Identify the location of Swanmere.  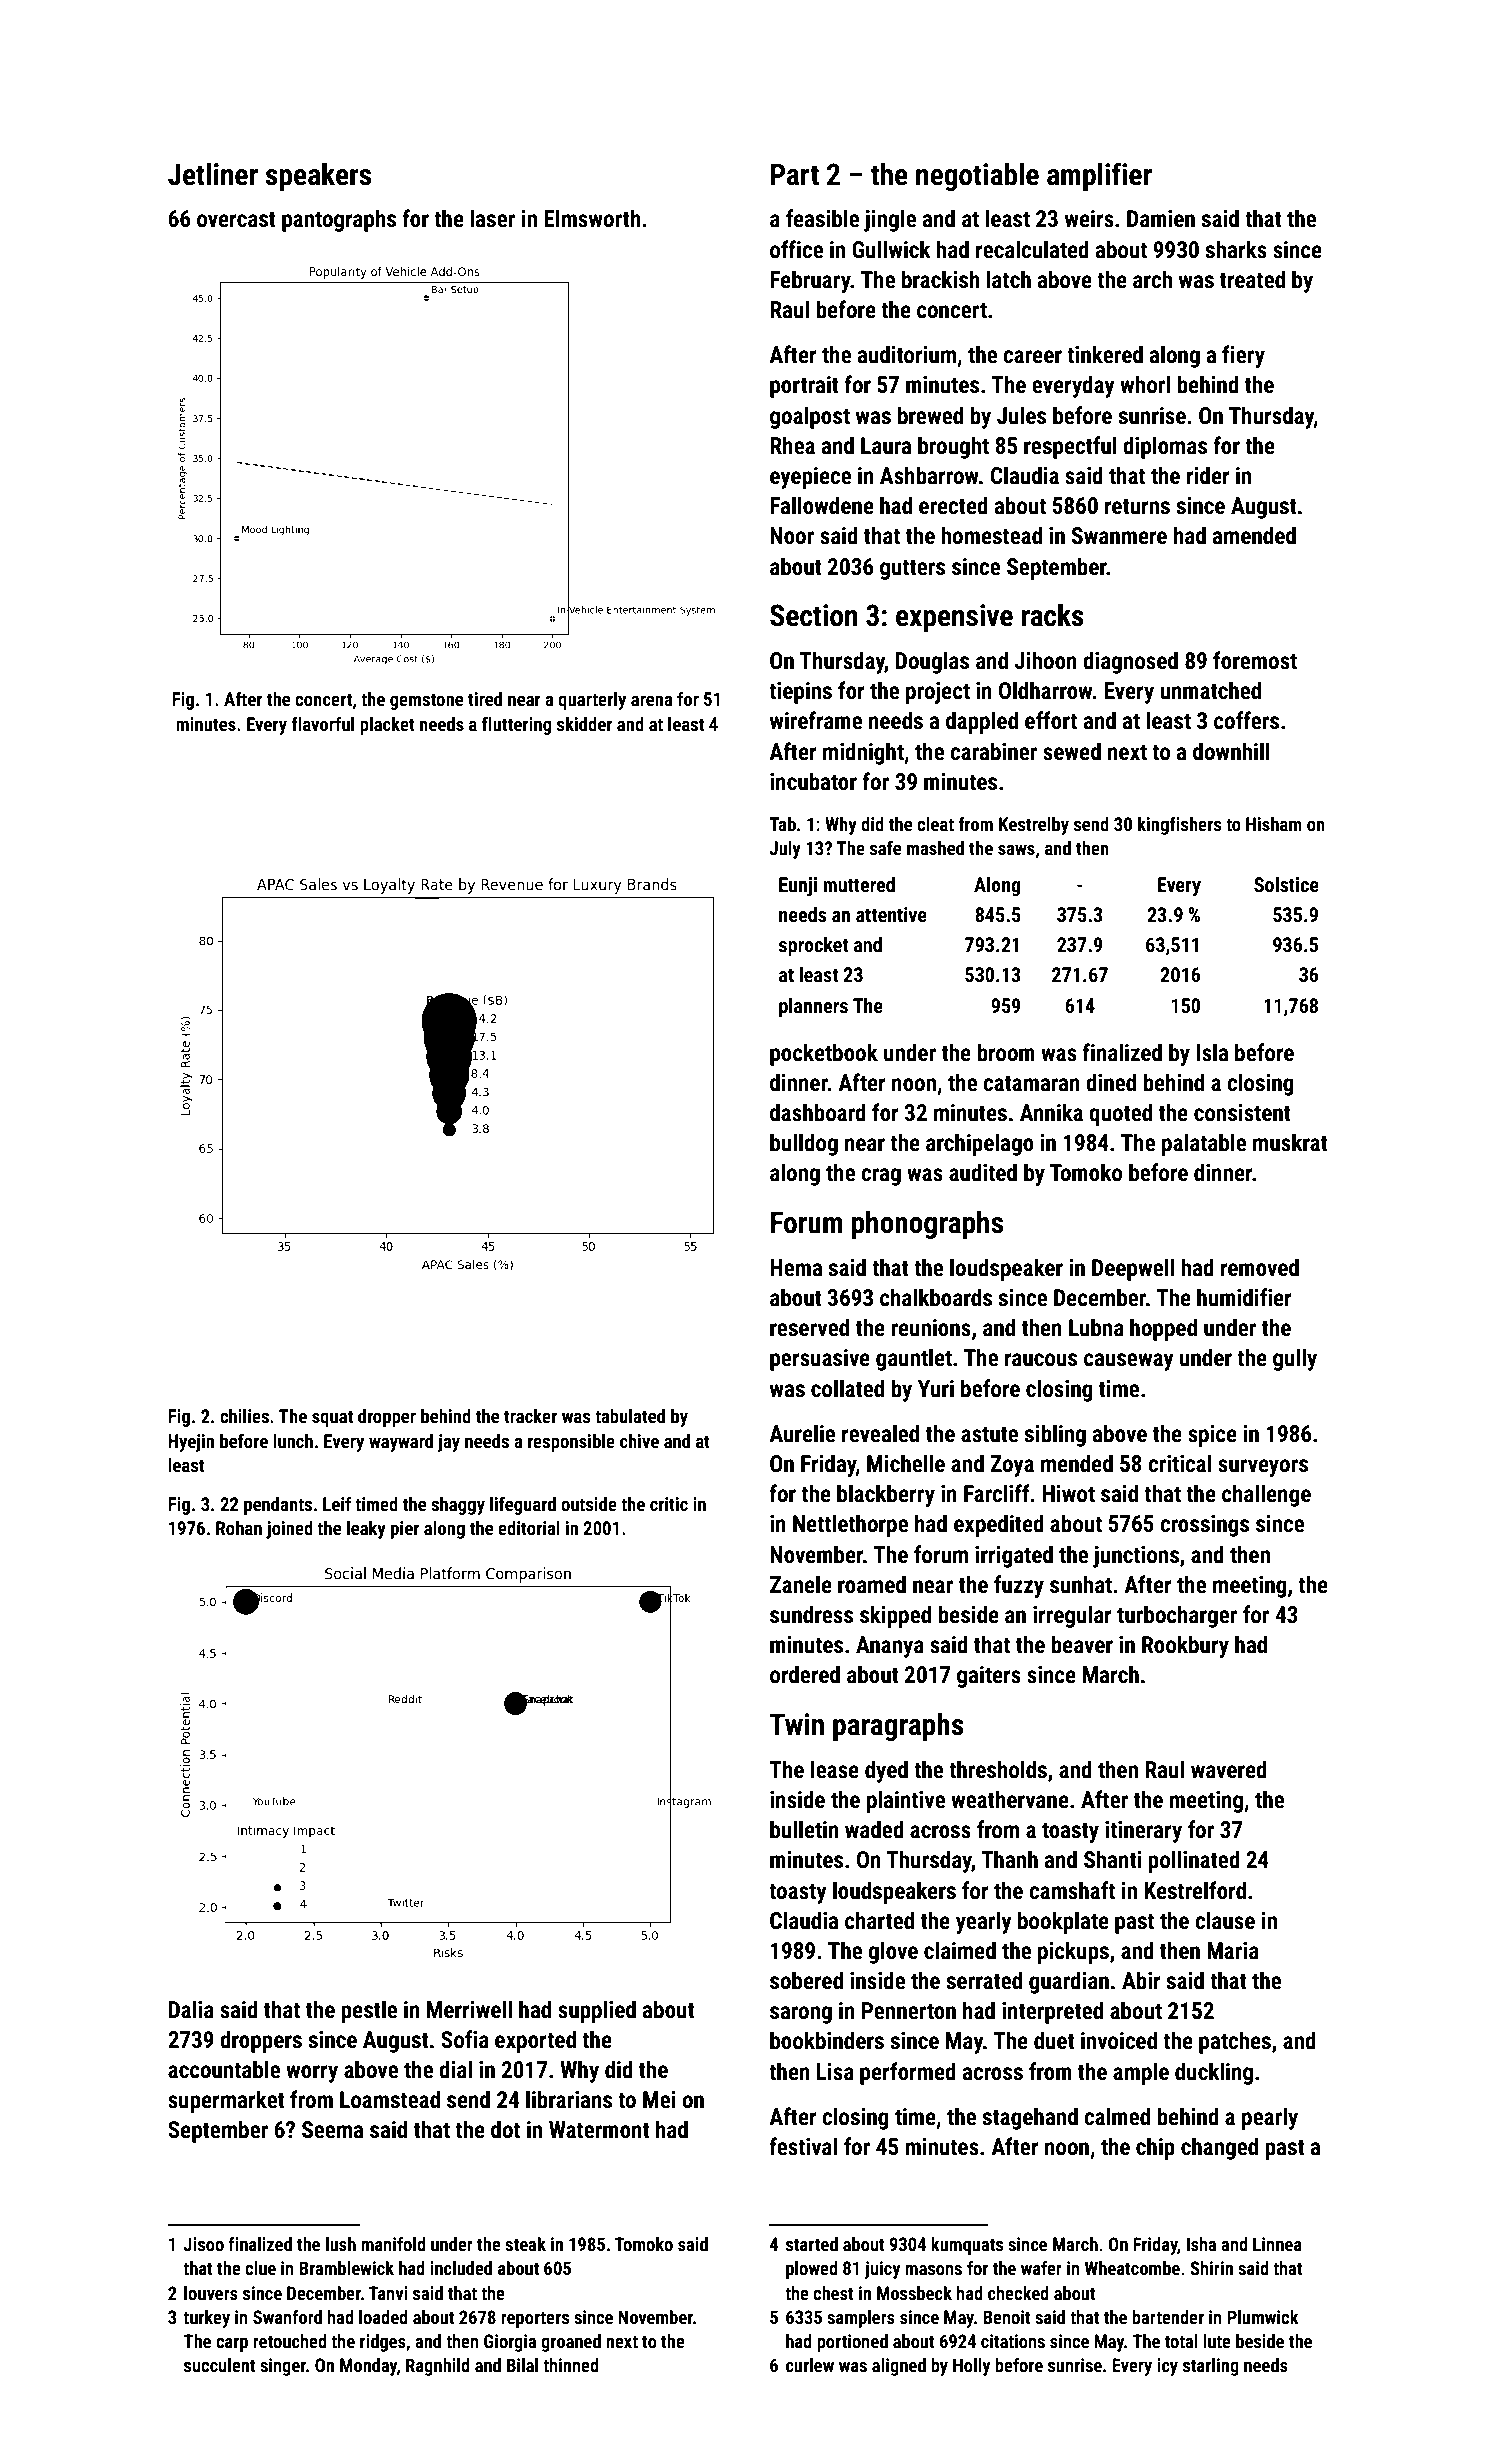
(1119, 536).
